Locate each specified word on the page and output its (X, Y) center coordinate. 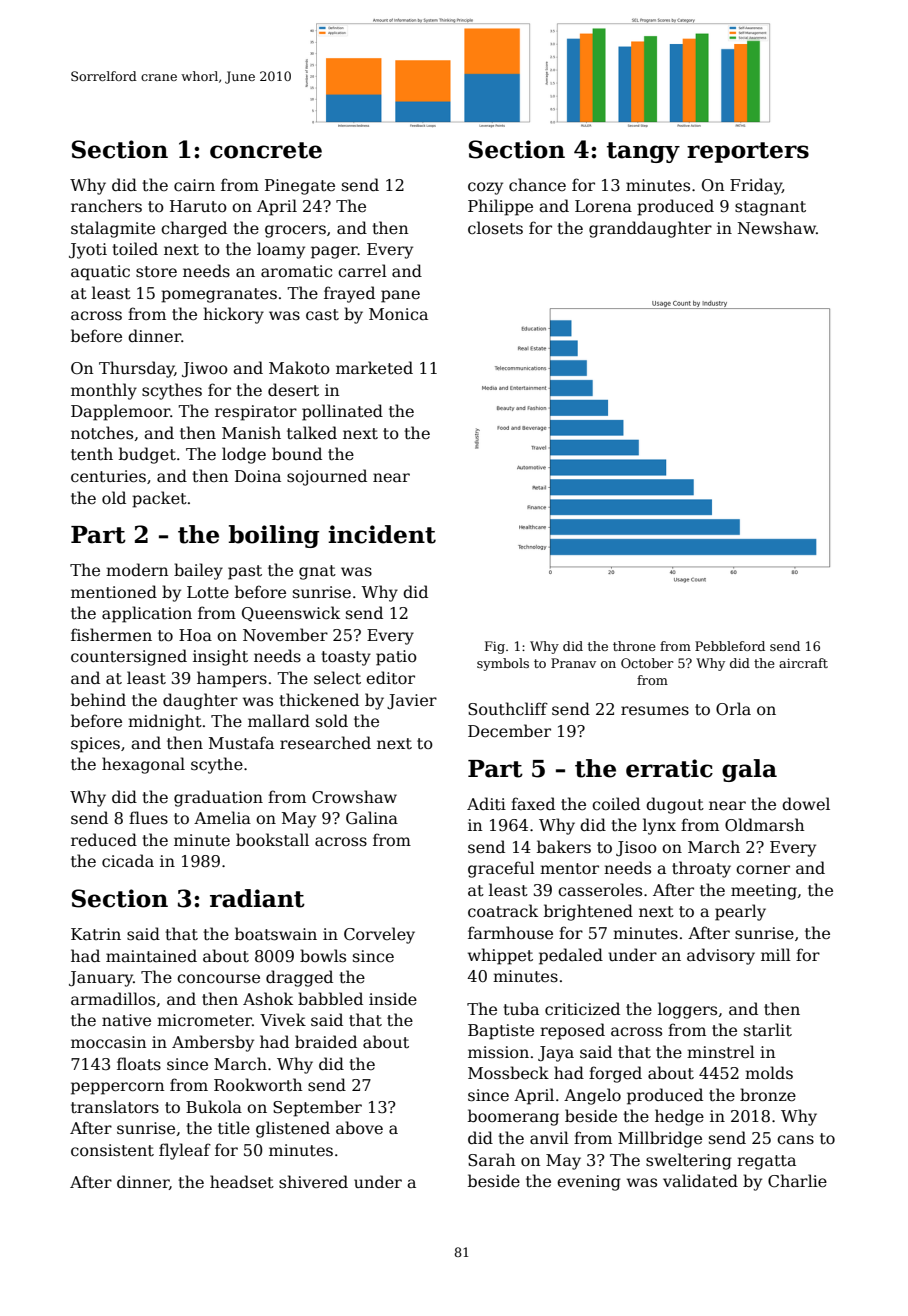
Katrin (96, 934)
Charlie (797, 1181)
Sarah (491, 1160)
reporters (748, 152)
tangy (643, 152)
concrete (266, 150)
